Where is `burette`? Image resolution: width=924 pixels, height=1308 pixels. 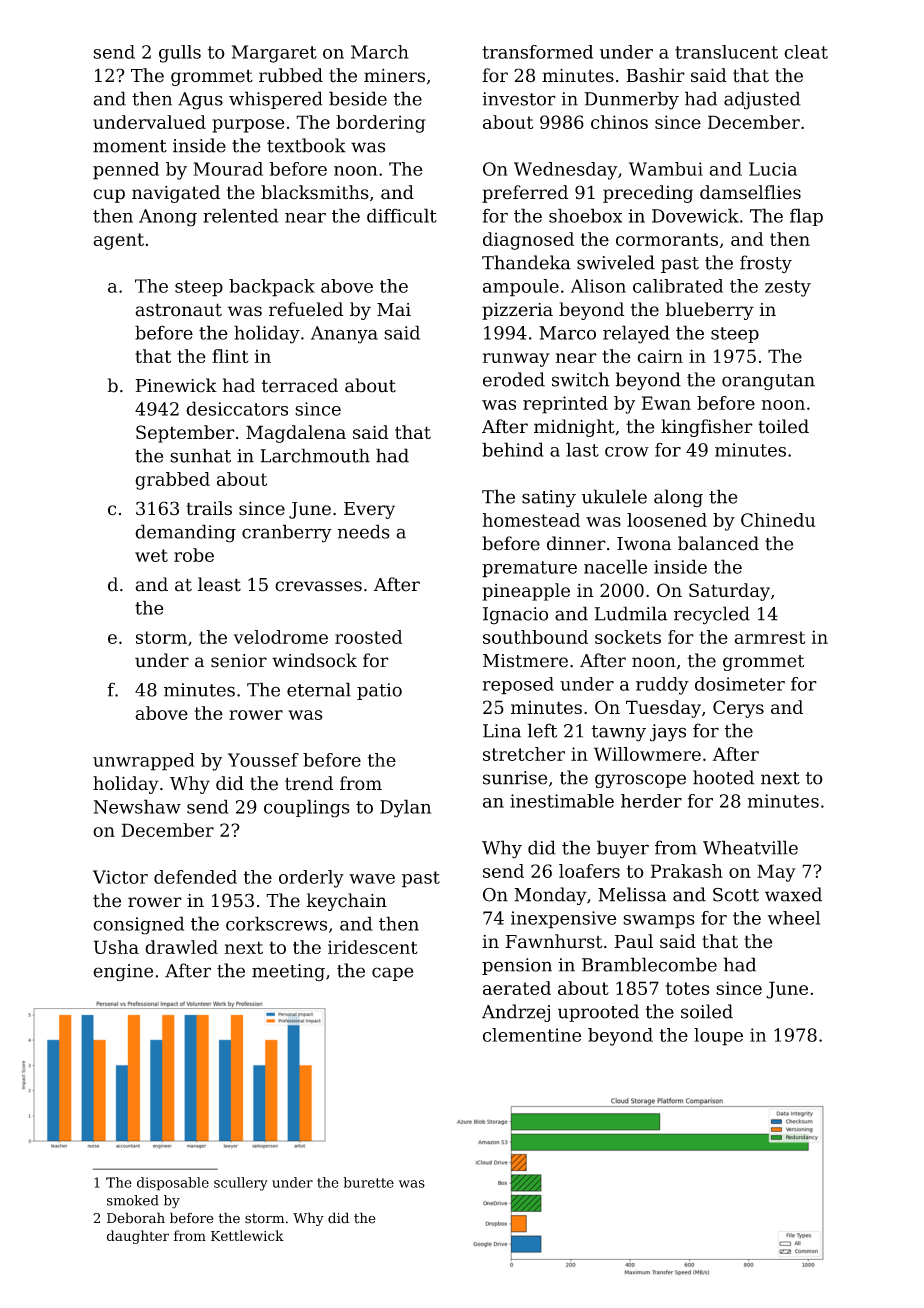 burette is located at coordinates (369, 1182).
